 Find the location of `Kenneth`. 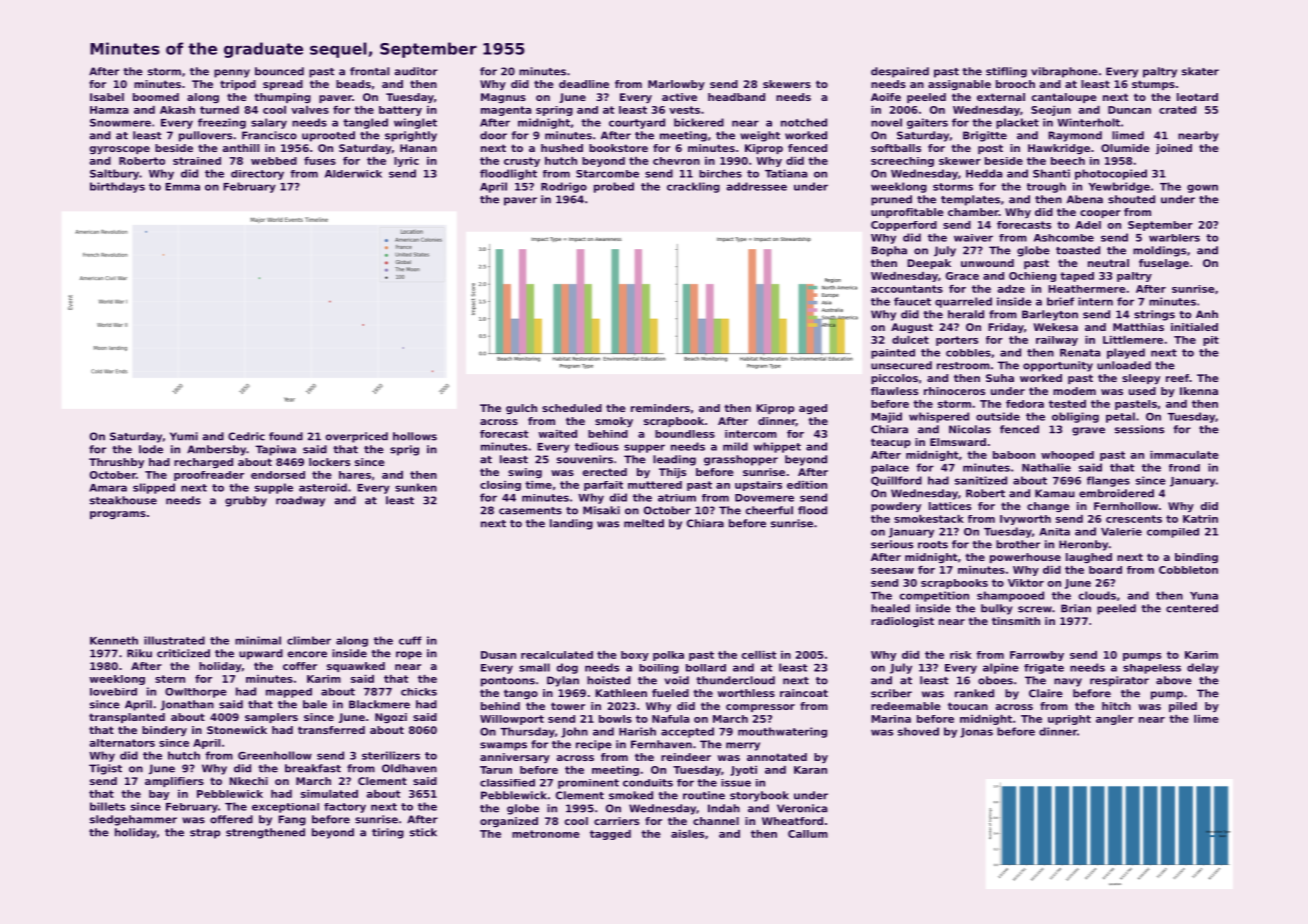

Kenneth is located at coordinates (114, 640).
